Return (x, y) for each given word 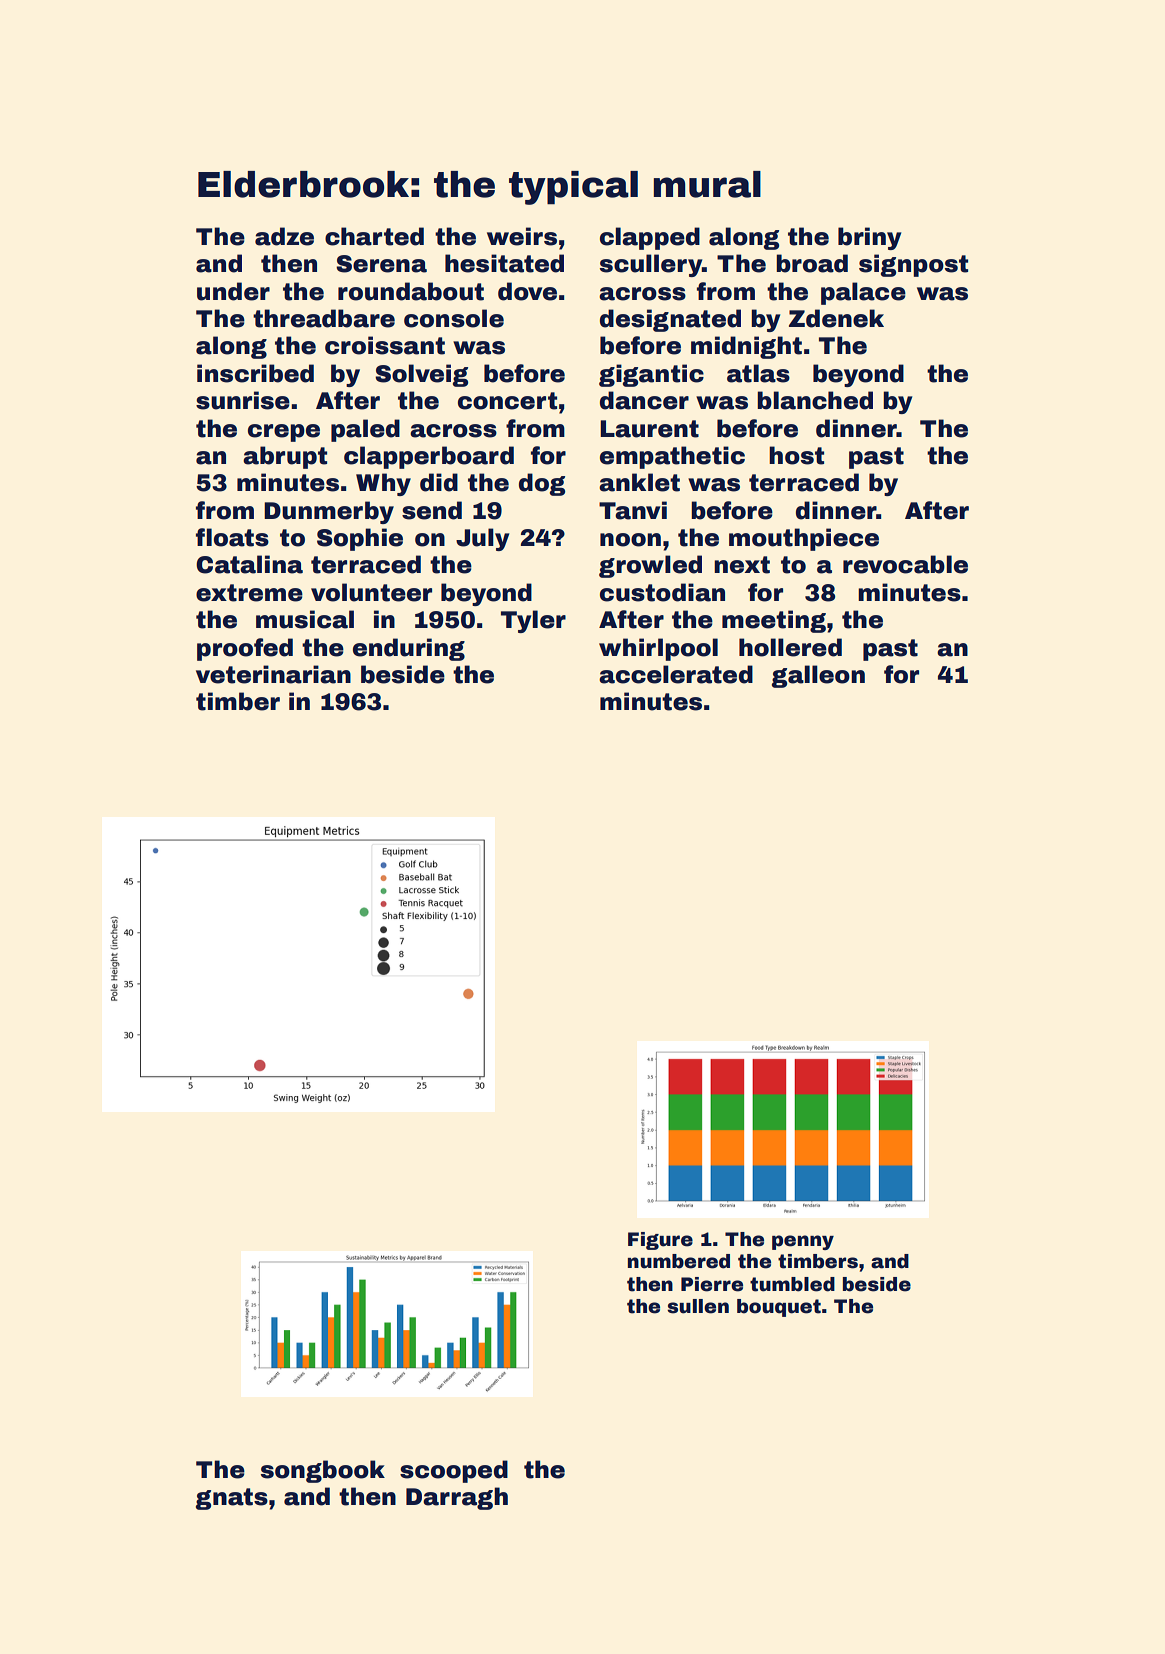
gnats (232, 1499)
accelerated (676, 674)
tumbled (792, 1284)
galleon (818, 676)
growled (650, 566)
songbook (323, 1471)
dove (527, 291)
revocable (905, 564)
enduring (409, 649)
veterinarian (273, 674)
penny (803, 1242)
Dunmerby (329, 512)
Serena (381, 264)
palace (863, 293)
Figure (660, 1241)
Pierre (712, 1284)
